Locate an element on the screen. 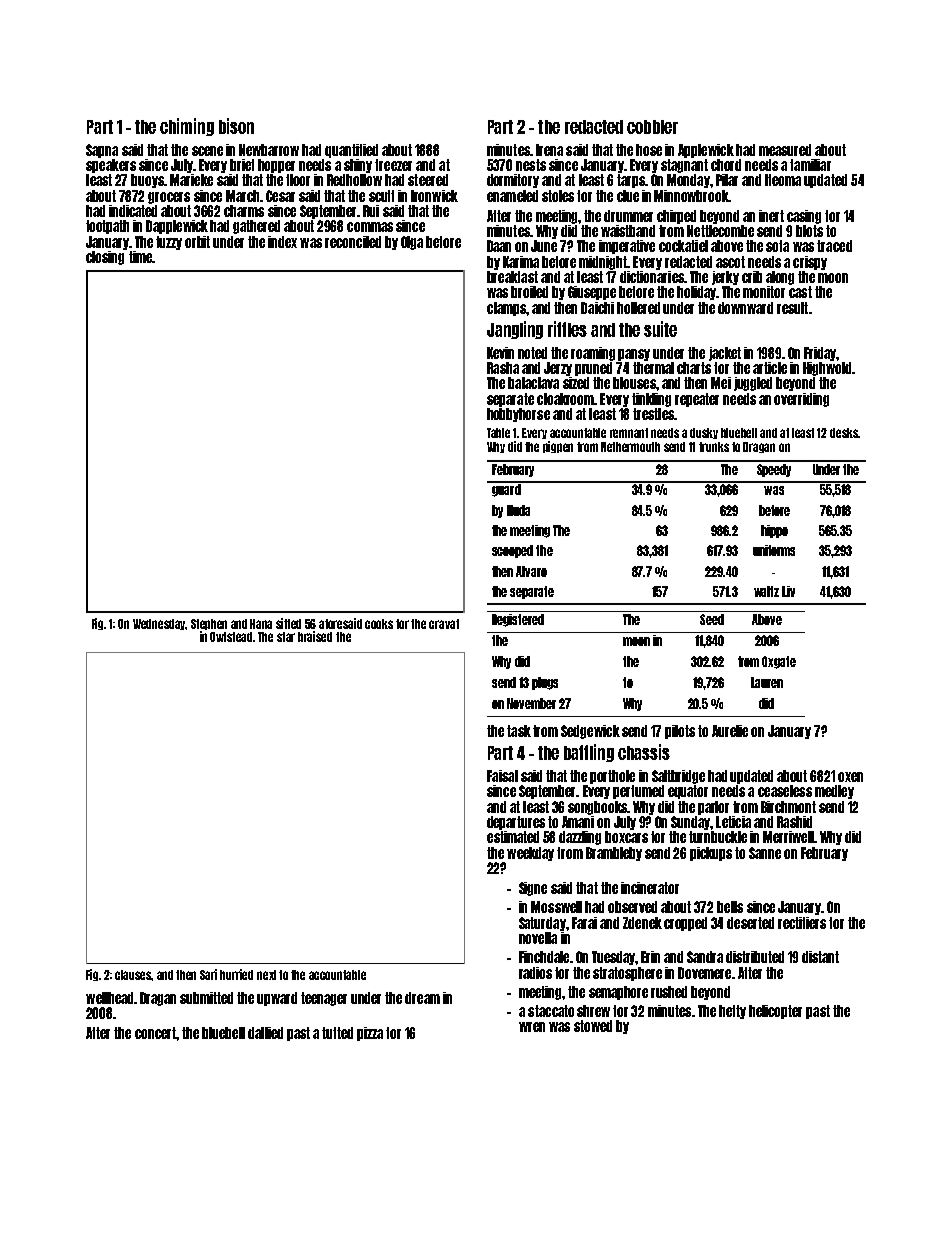  estimated is located at coordinates (513, 837).
